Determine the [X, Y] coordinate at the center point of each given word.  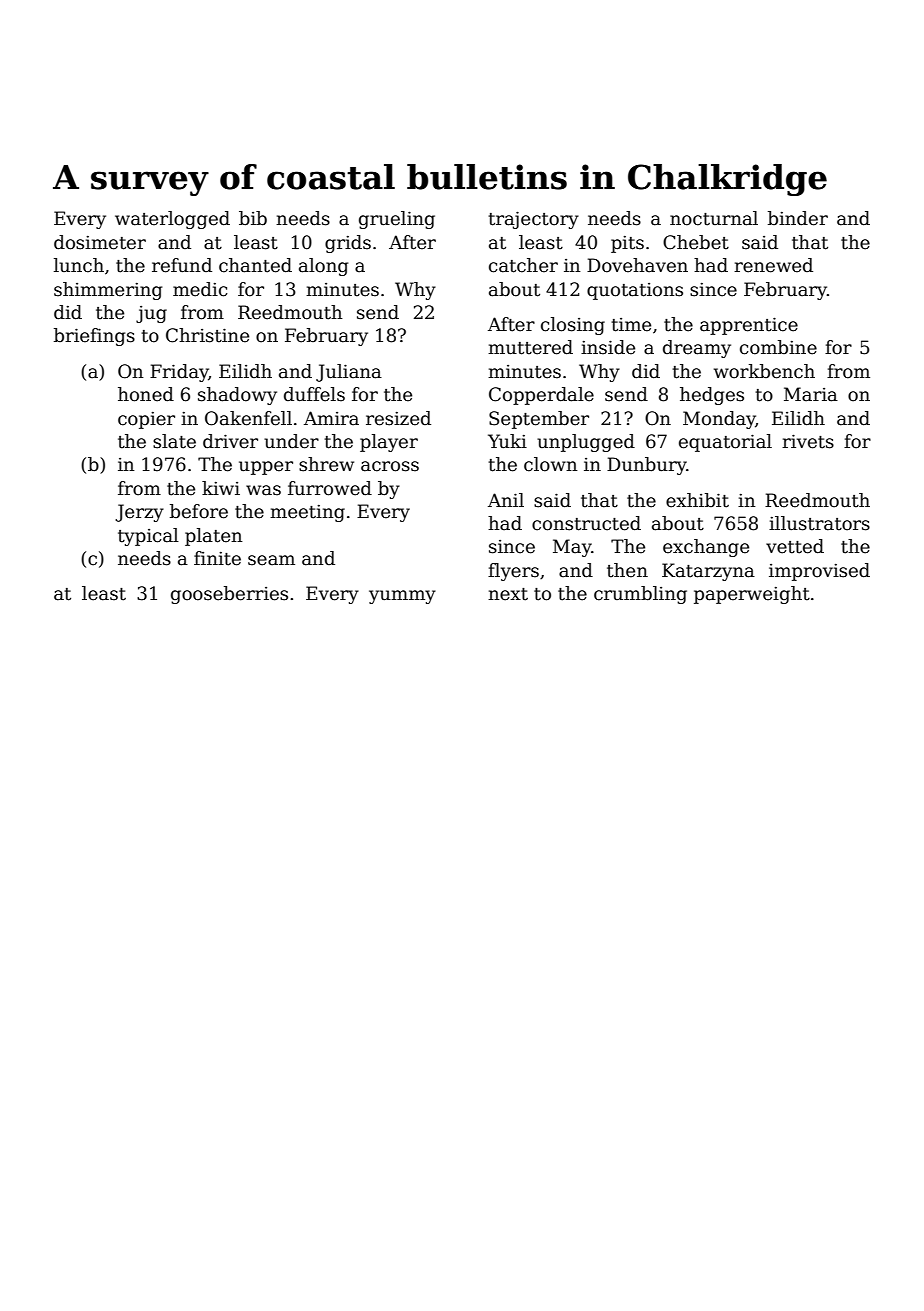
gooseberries [229, 595]
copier [146, 420]
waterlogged [172, 220]
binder [798, 218]
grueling [397, 220]
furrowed [330, 488]
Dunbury [647, 466]
